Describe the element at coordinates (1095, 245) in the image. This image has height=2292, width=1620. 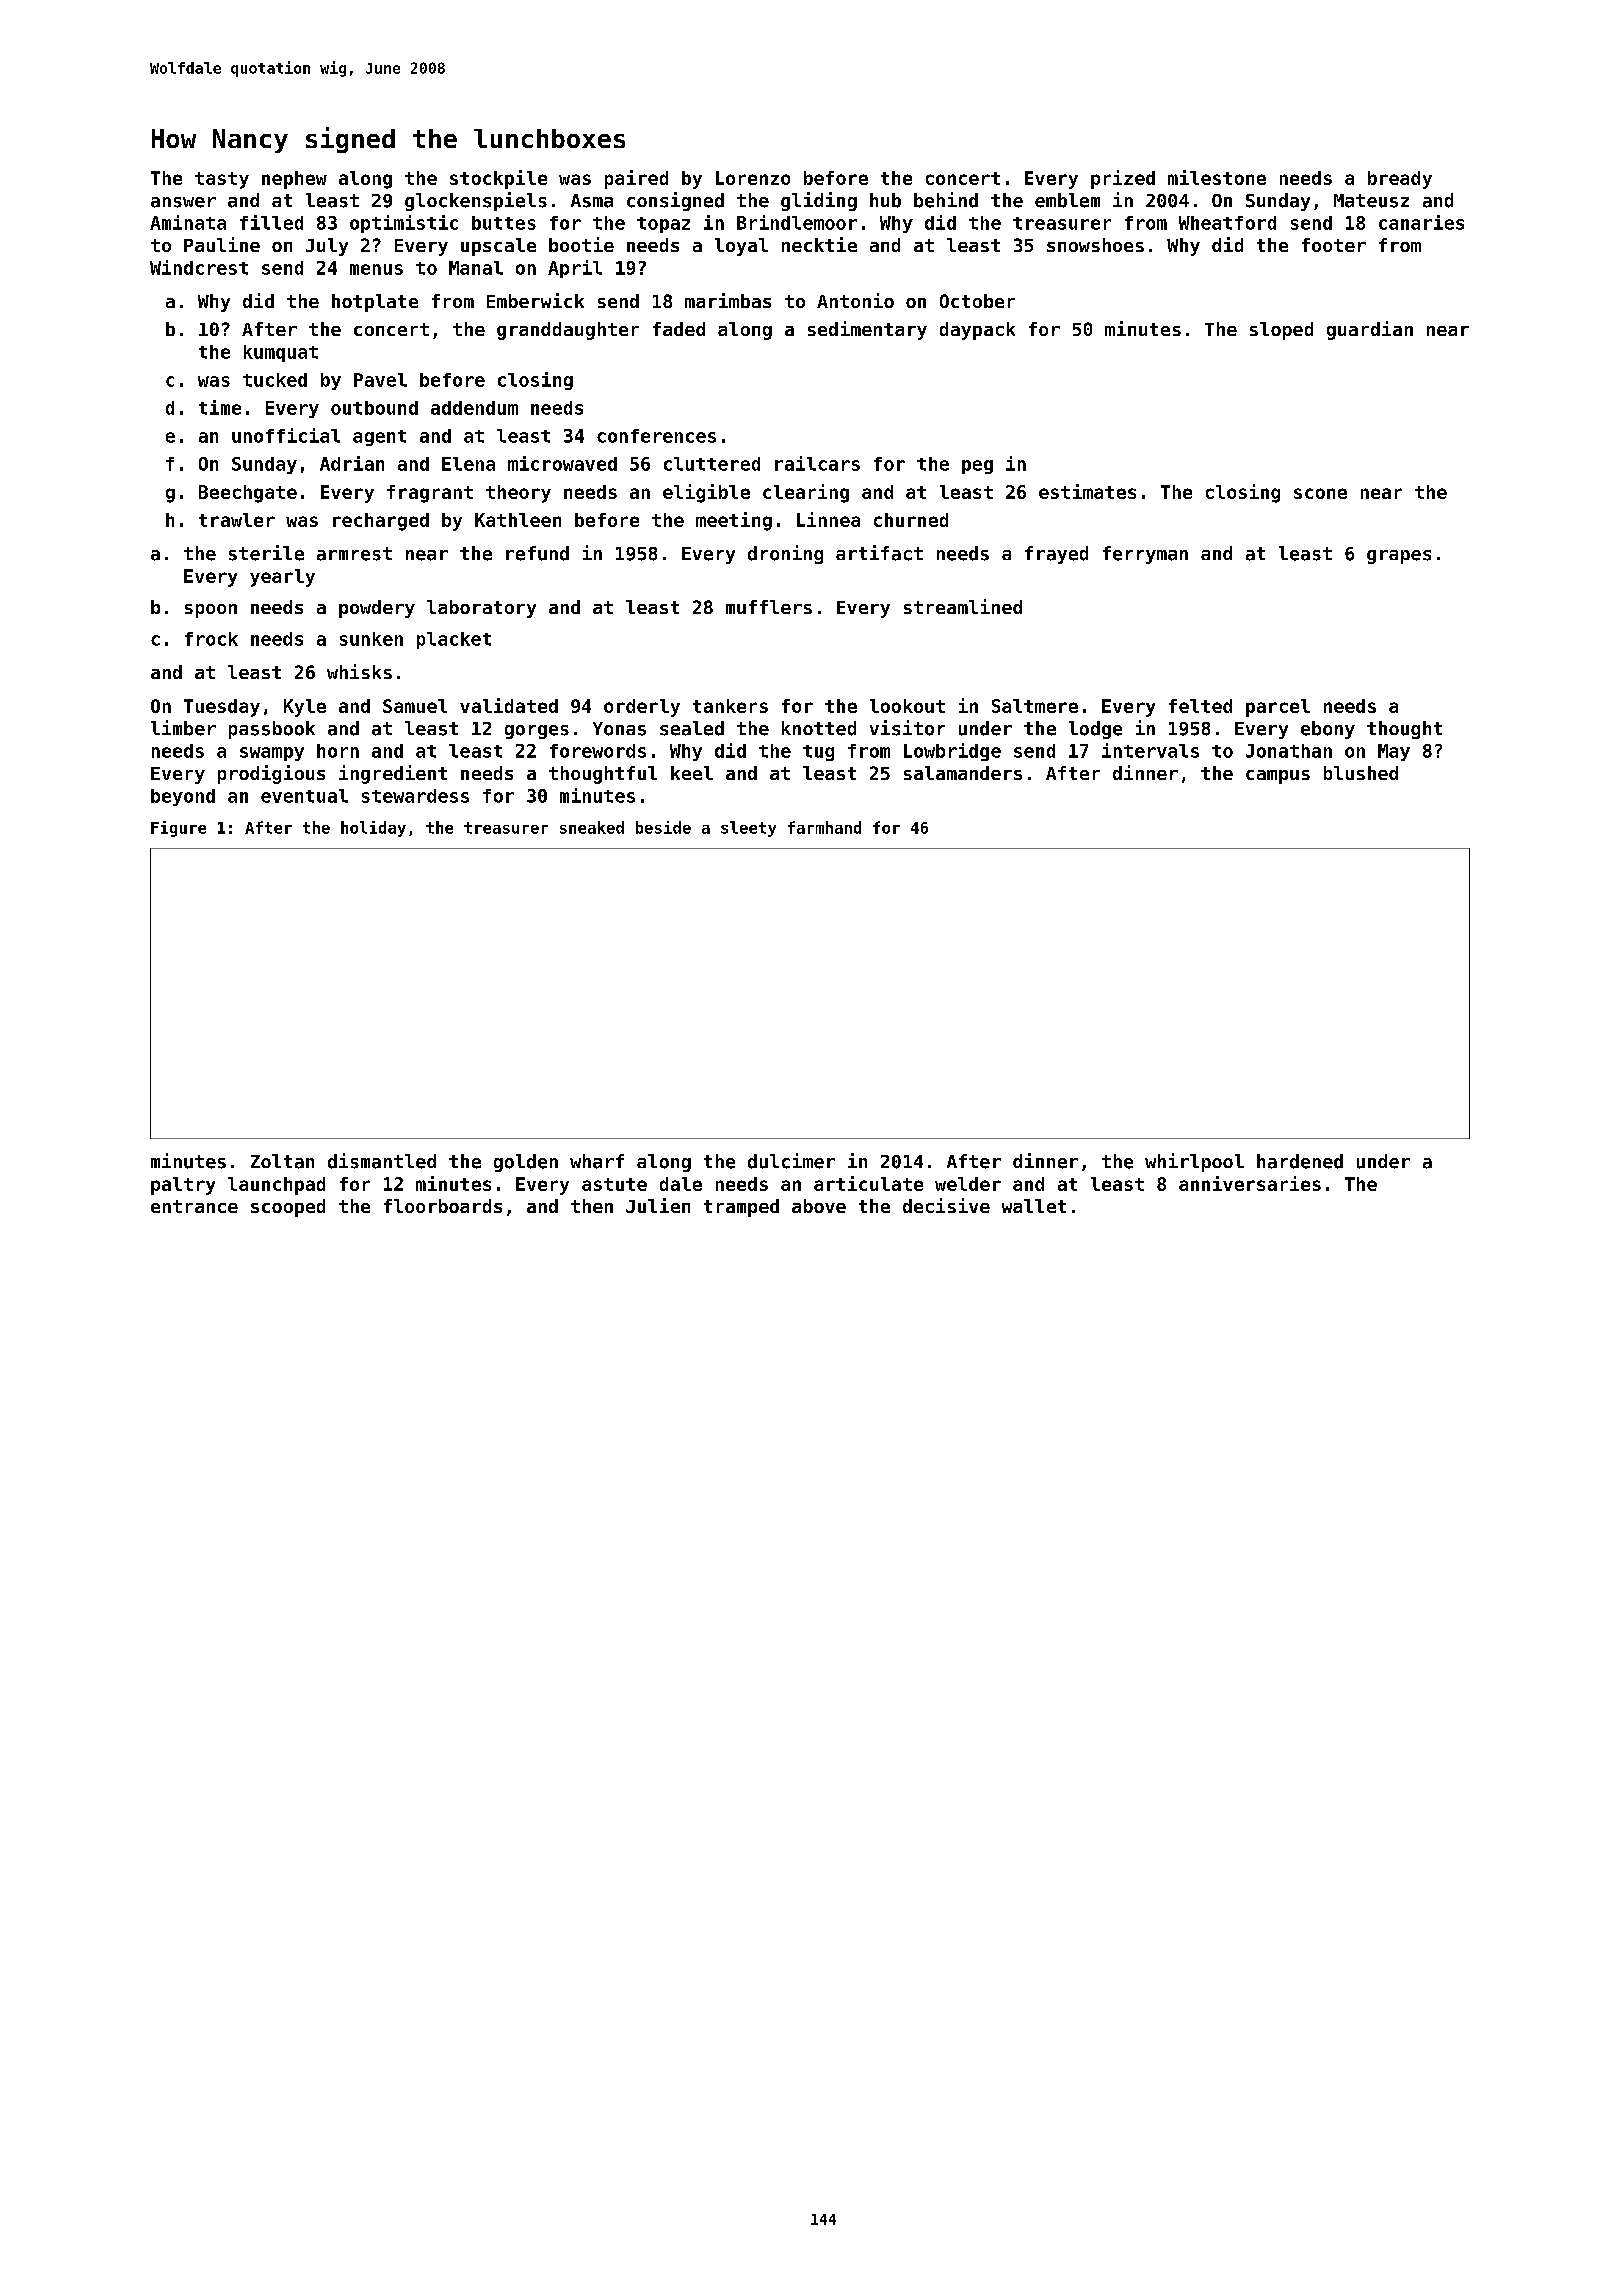
I see `snowshoes` at that location.
